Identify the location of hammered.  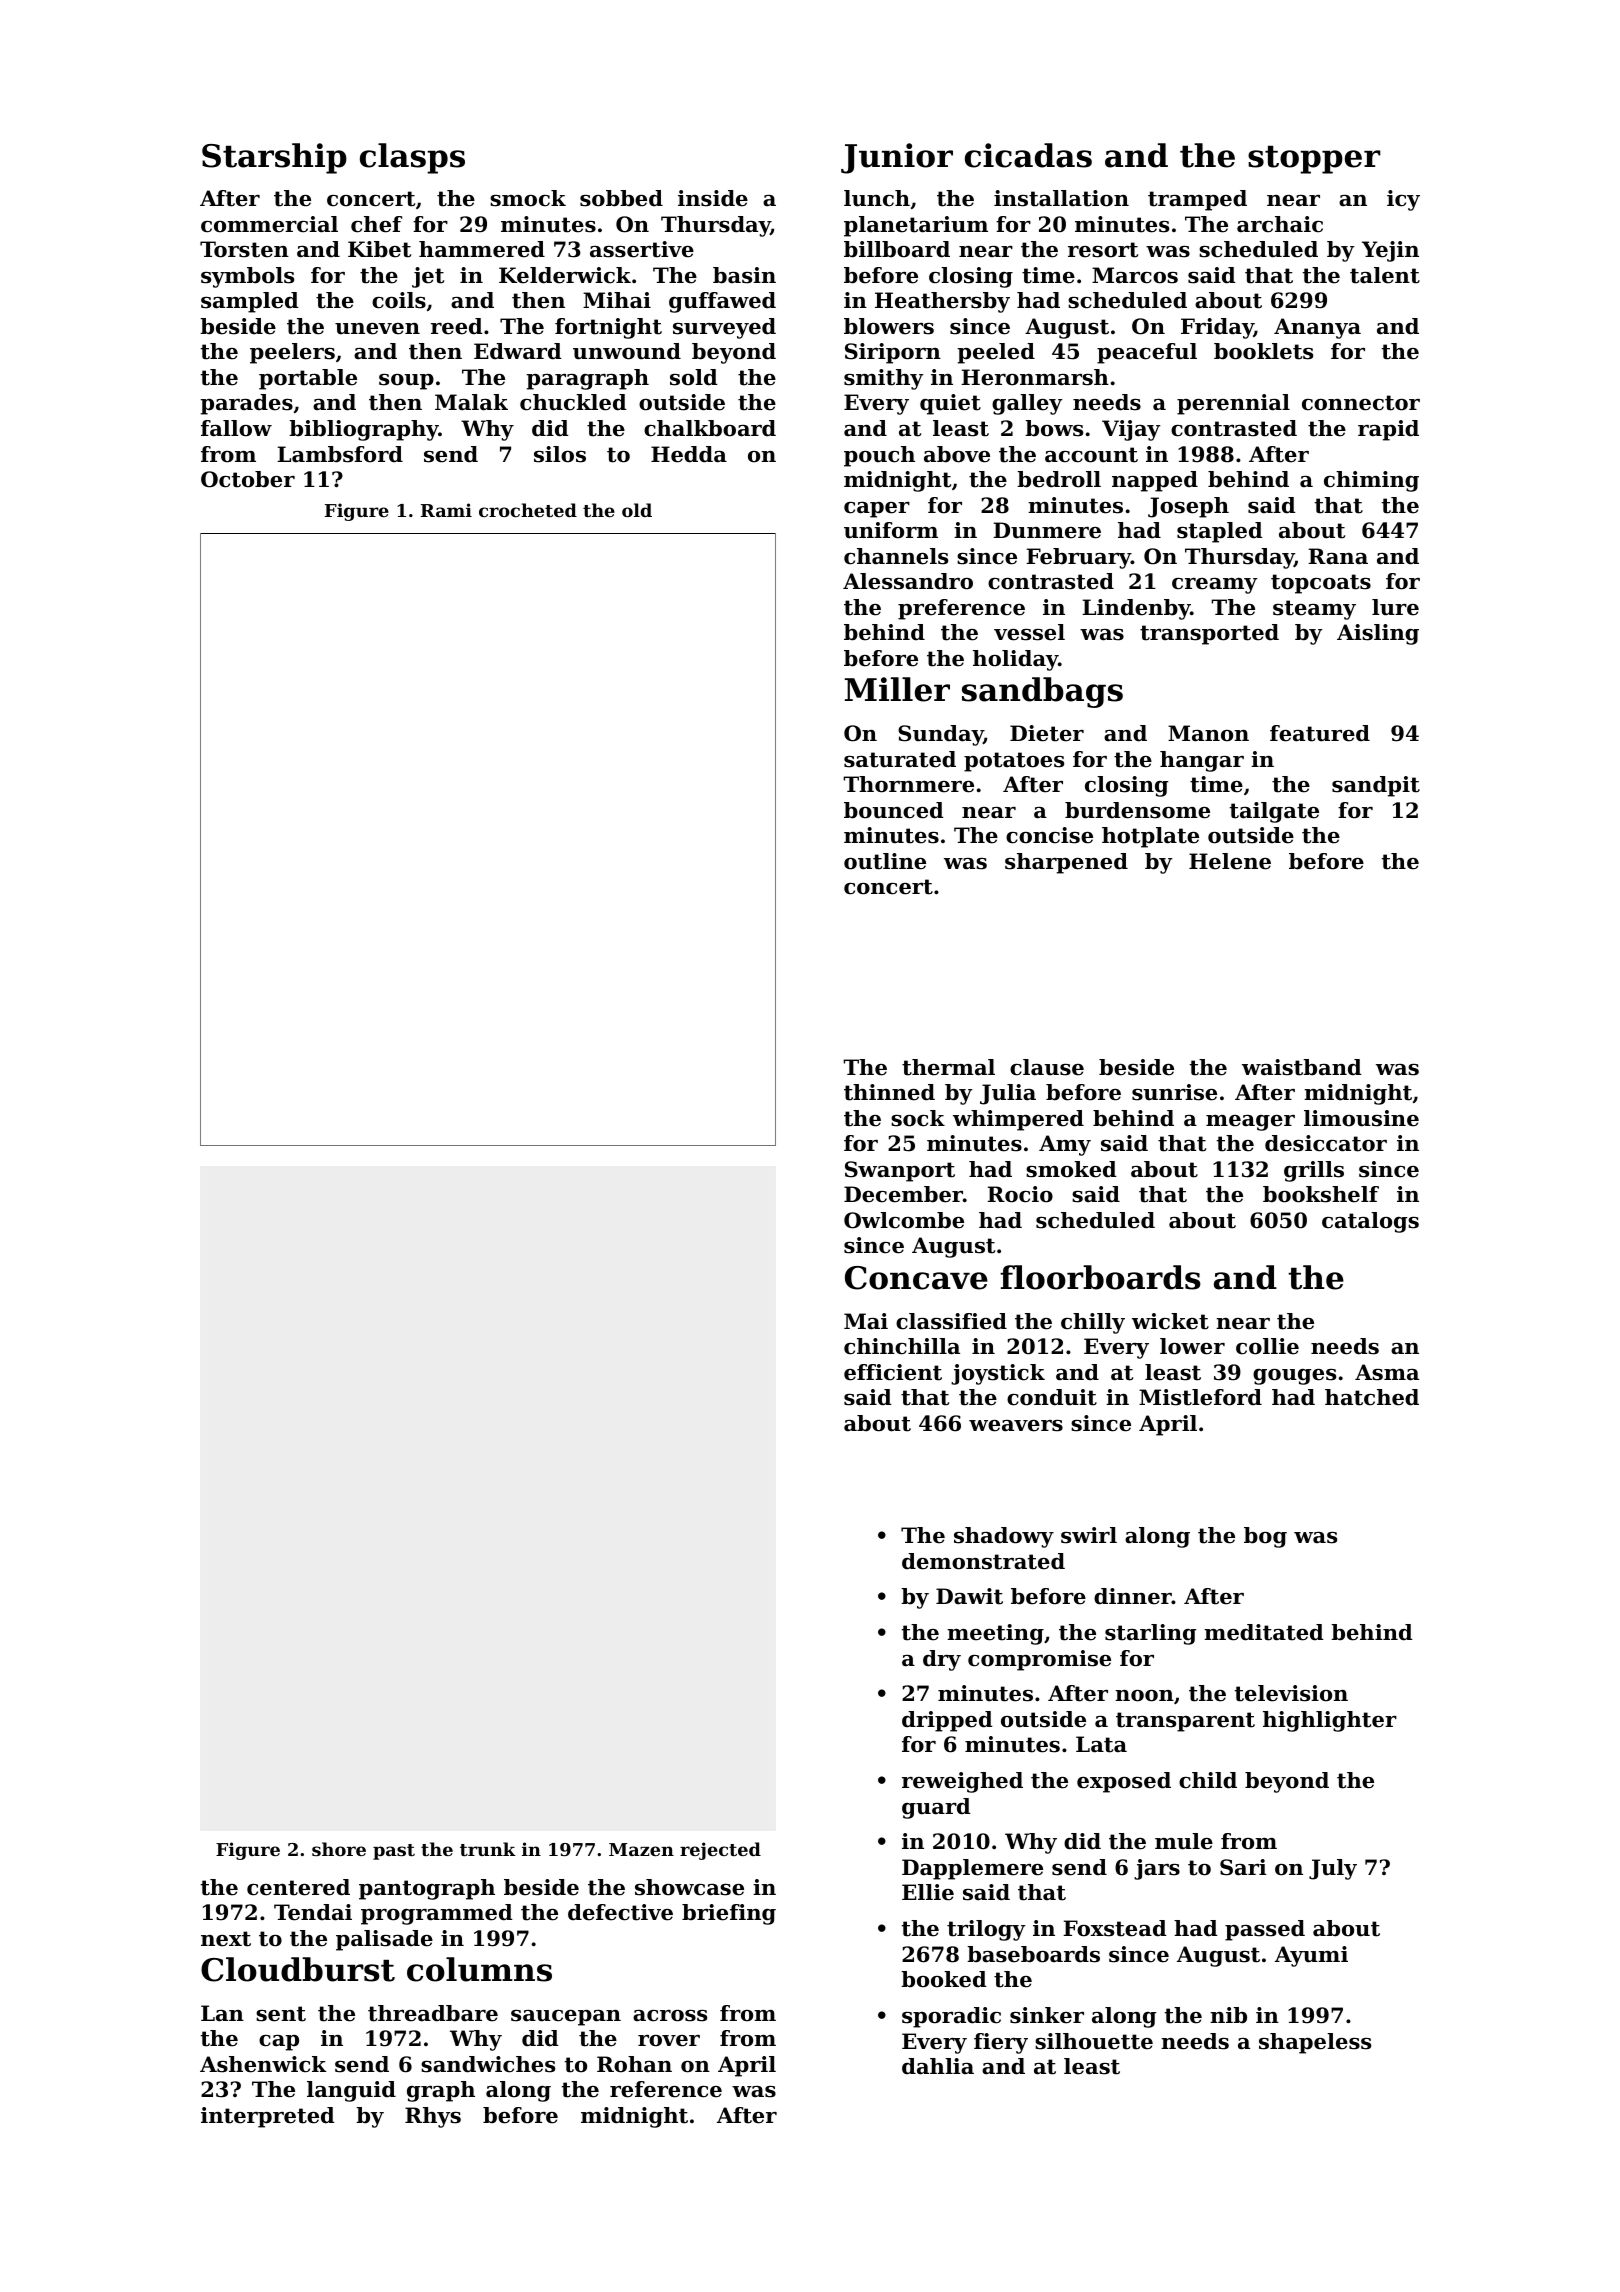
(482, 249).
